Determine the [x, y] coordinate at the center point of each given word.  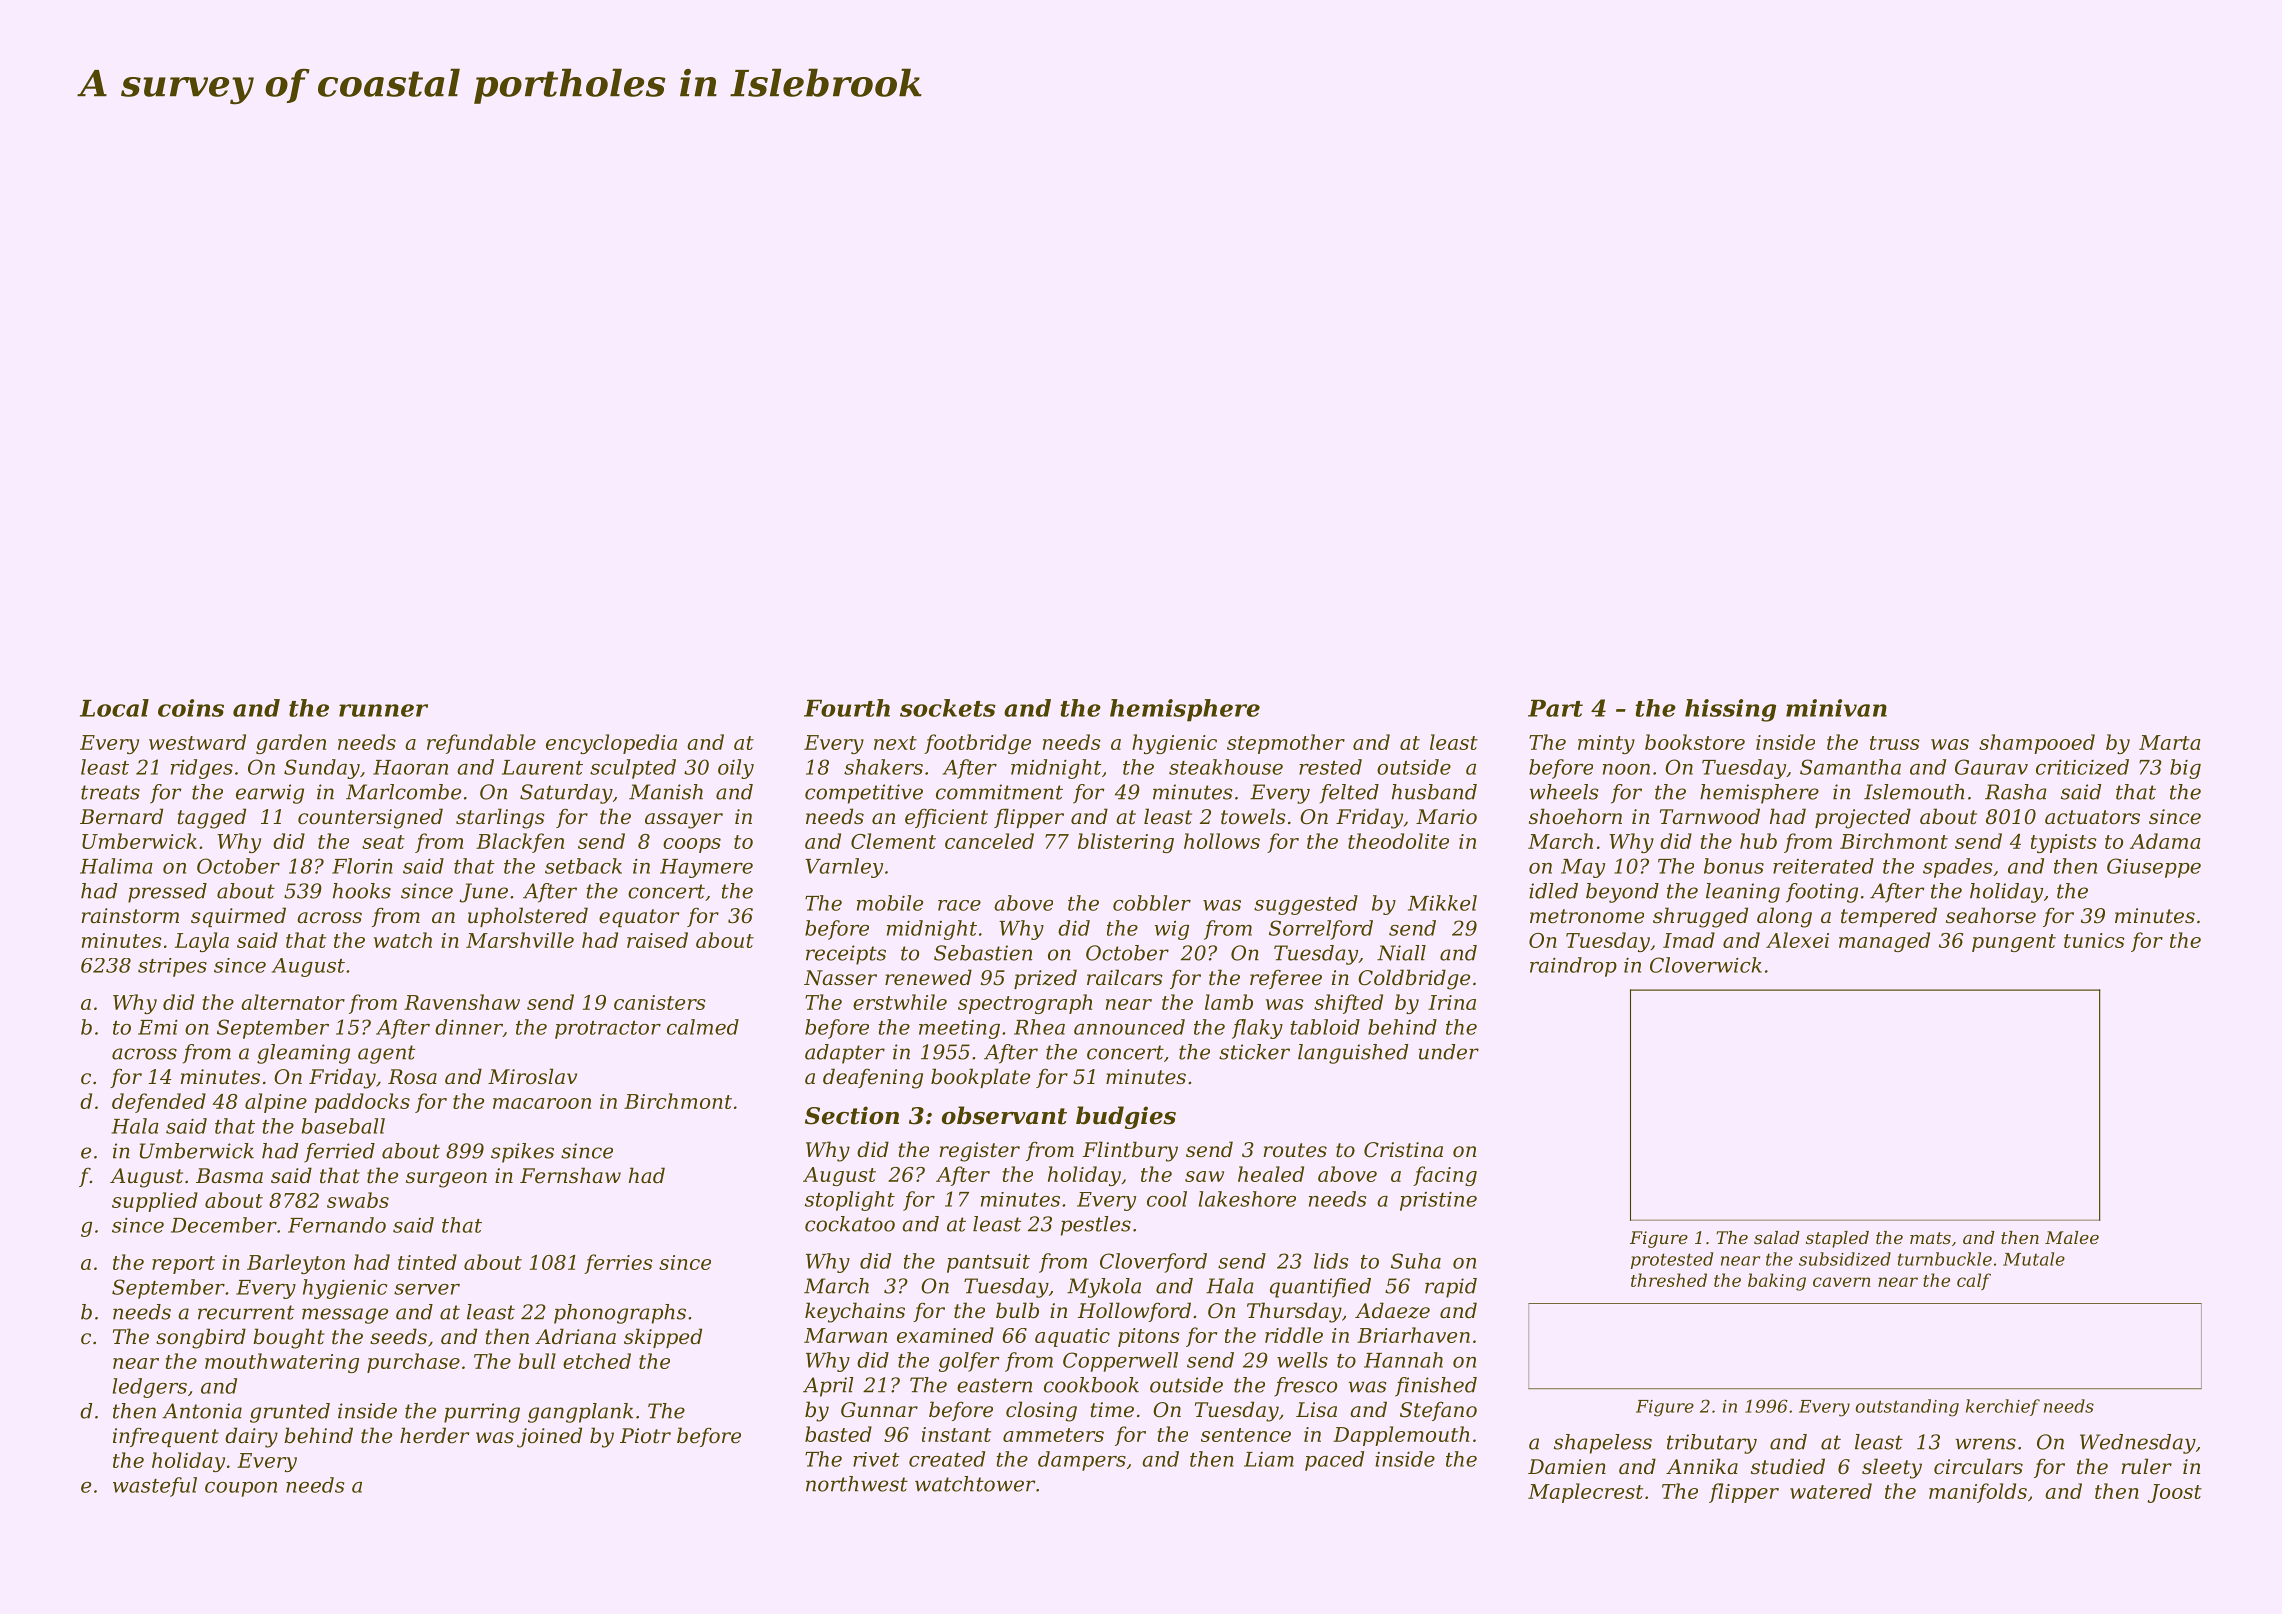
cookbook [1091, 1385]
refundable [481, 744]
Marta [2170, 742]
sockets [948, 708]
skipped [663, 1338]
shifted [1348, 1004]
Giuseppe [2154, 868]
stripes [172, 967]
